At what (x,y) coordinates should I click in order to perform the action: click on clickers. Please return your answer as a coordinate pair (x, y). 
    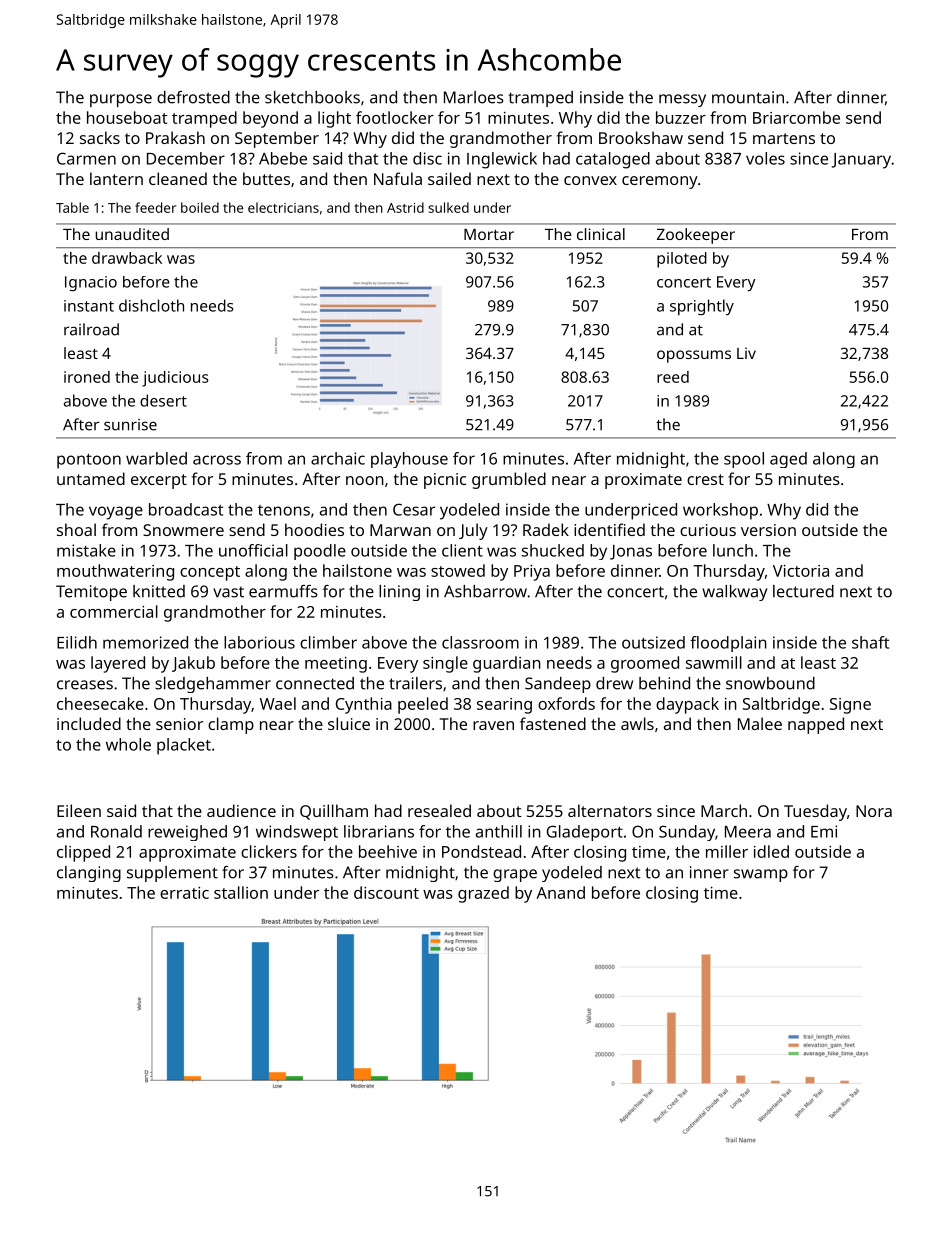
    Looking at the image, I should click on (269, 851).
